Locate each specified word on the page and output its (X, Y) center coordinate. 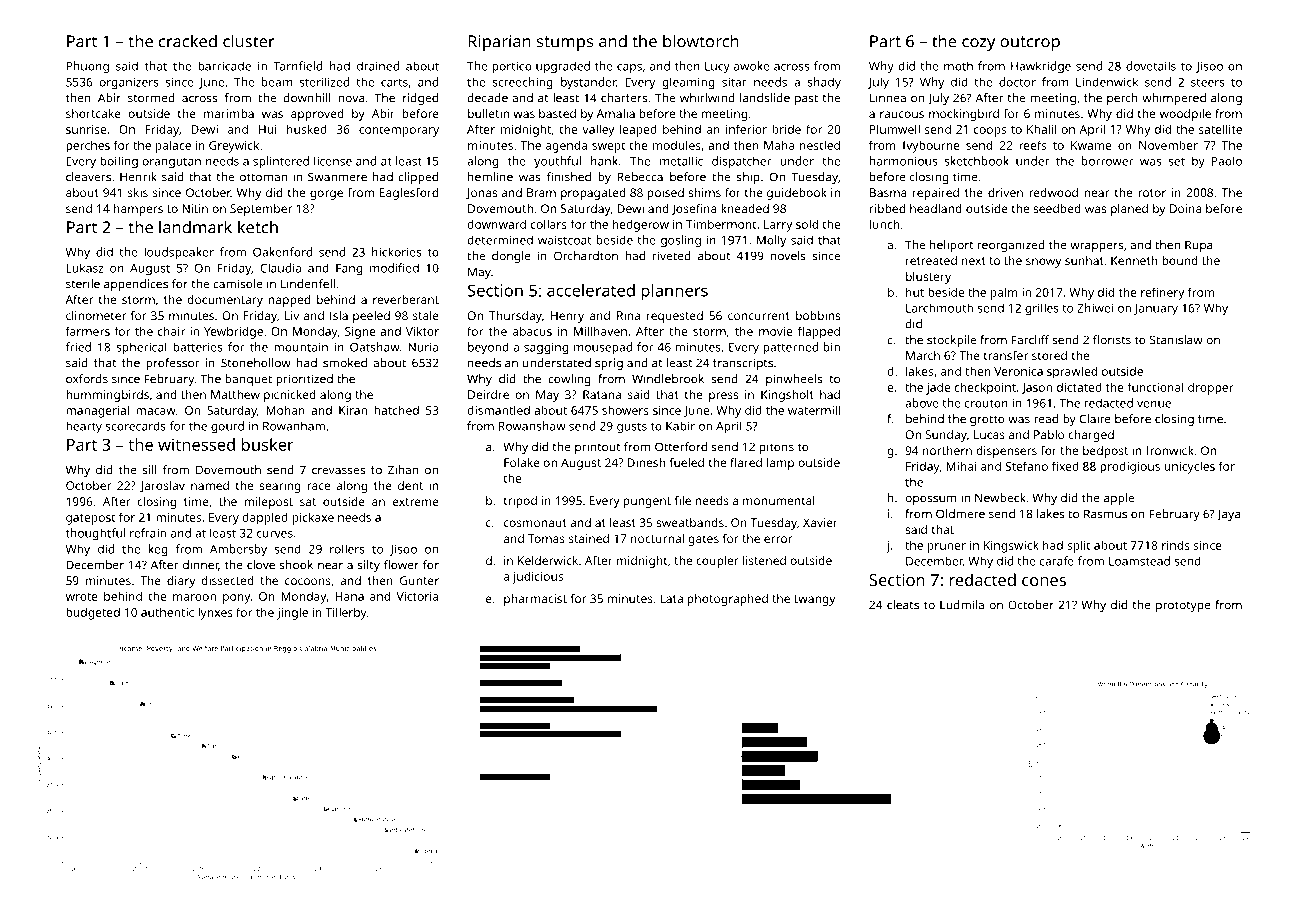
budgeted (93, 613)
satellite (1220, 129)
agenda (566, 146)
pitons (777, 448)
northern (947, 450)
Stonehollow (256, 363)
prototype (1183, 606)
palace (173, 146)
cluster (249, 41)
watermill (814, 410)
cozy (978, 44)
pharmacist (535, 600)
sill (150, 470)
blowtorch (701, 41)
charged (1091, 436)
